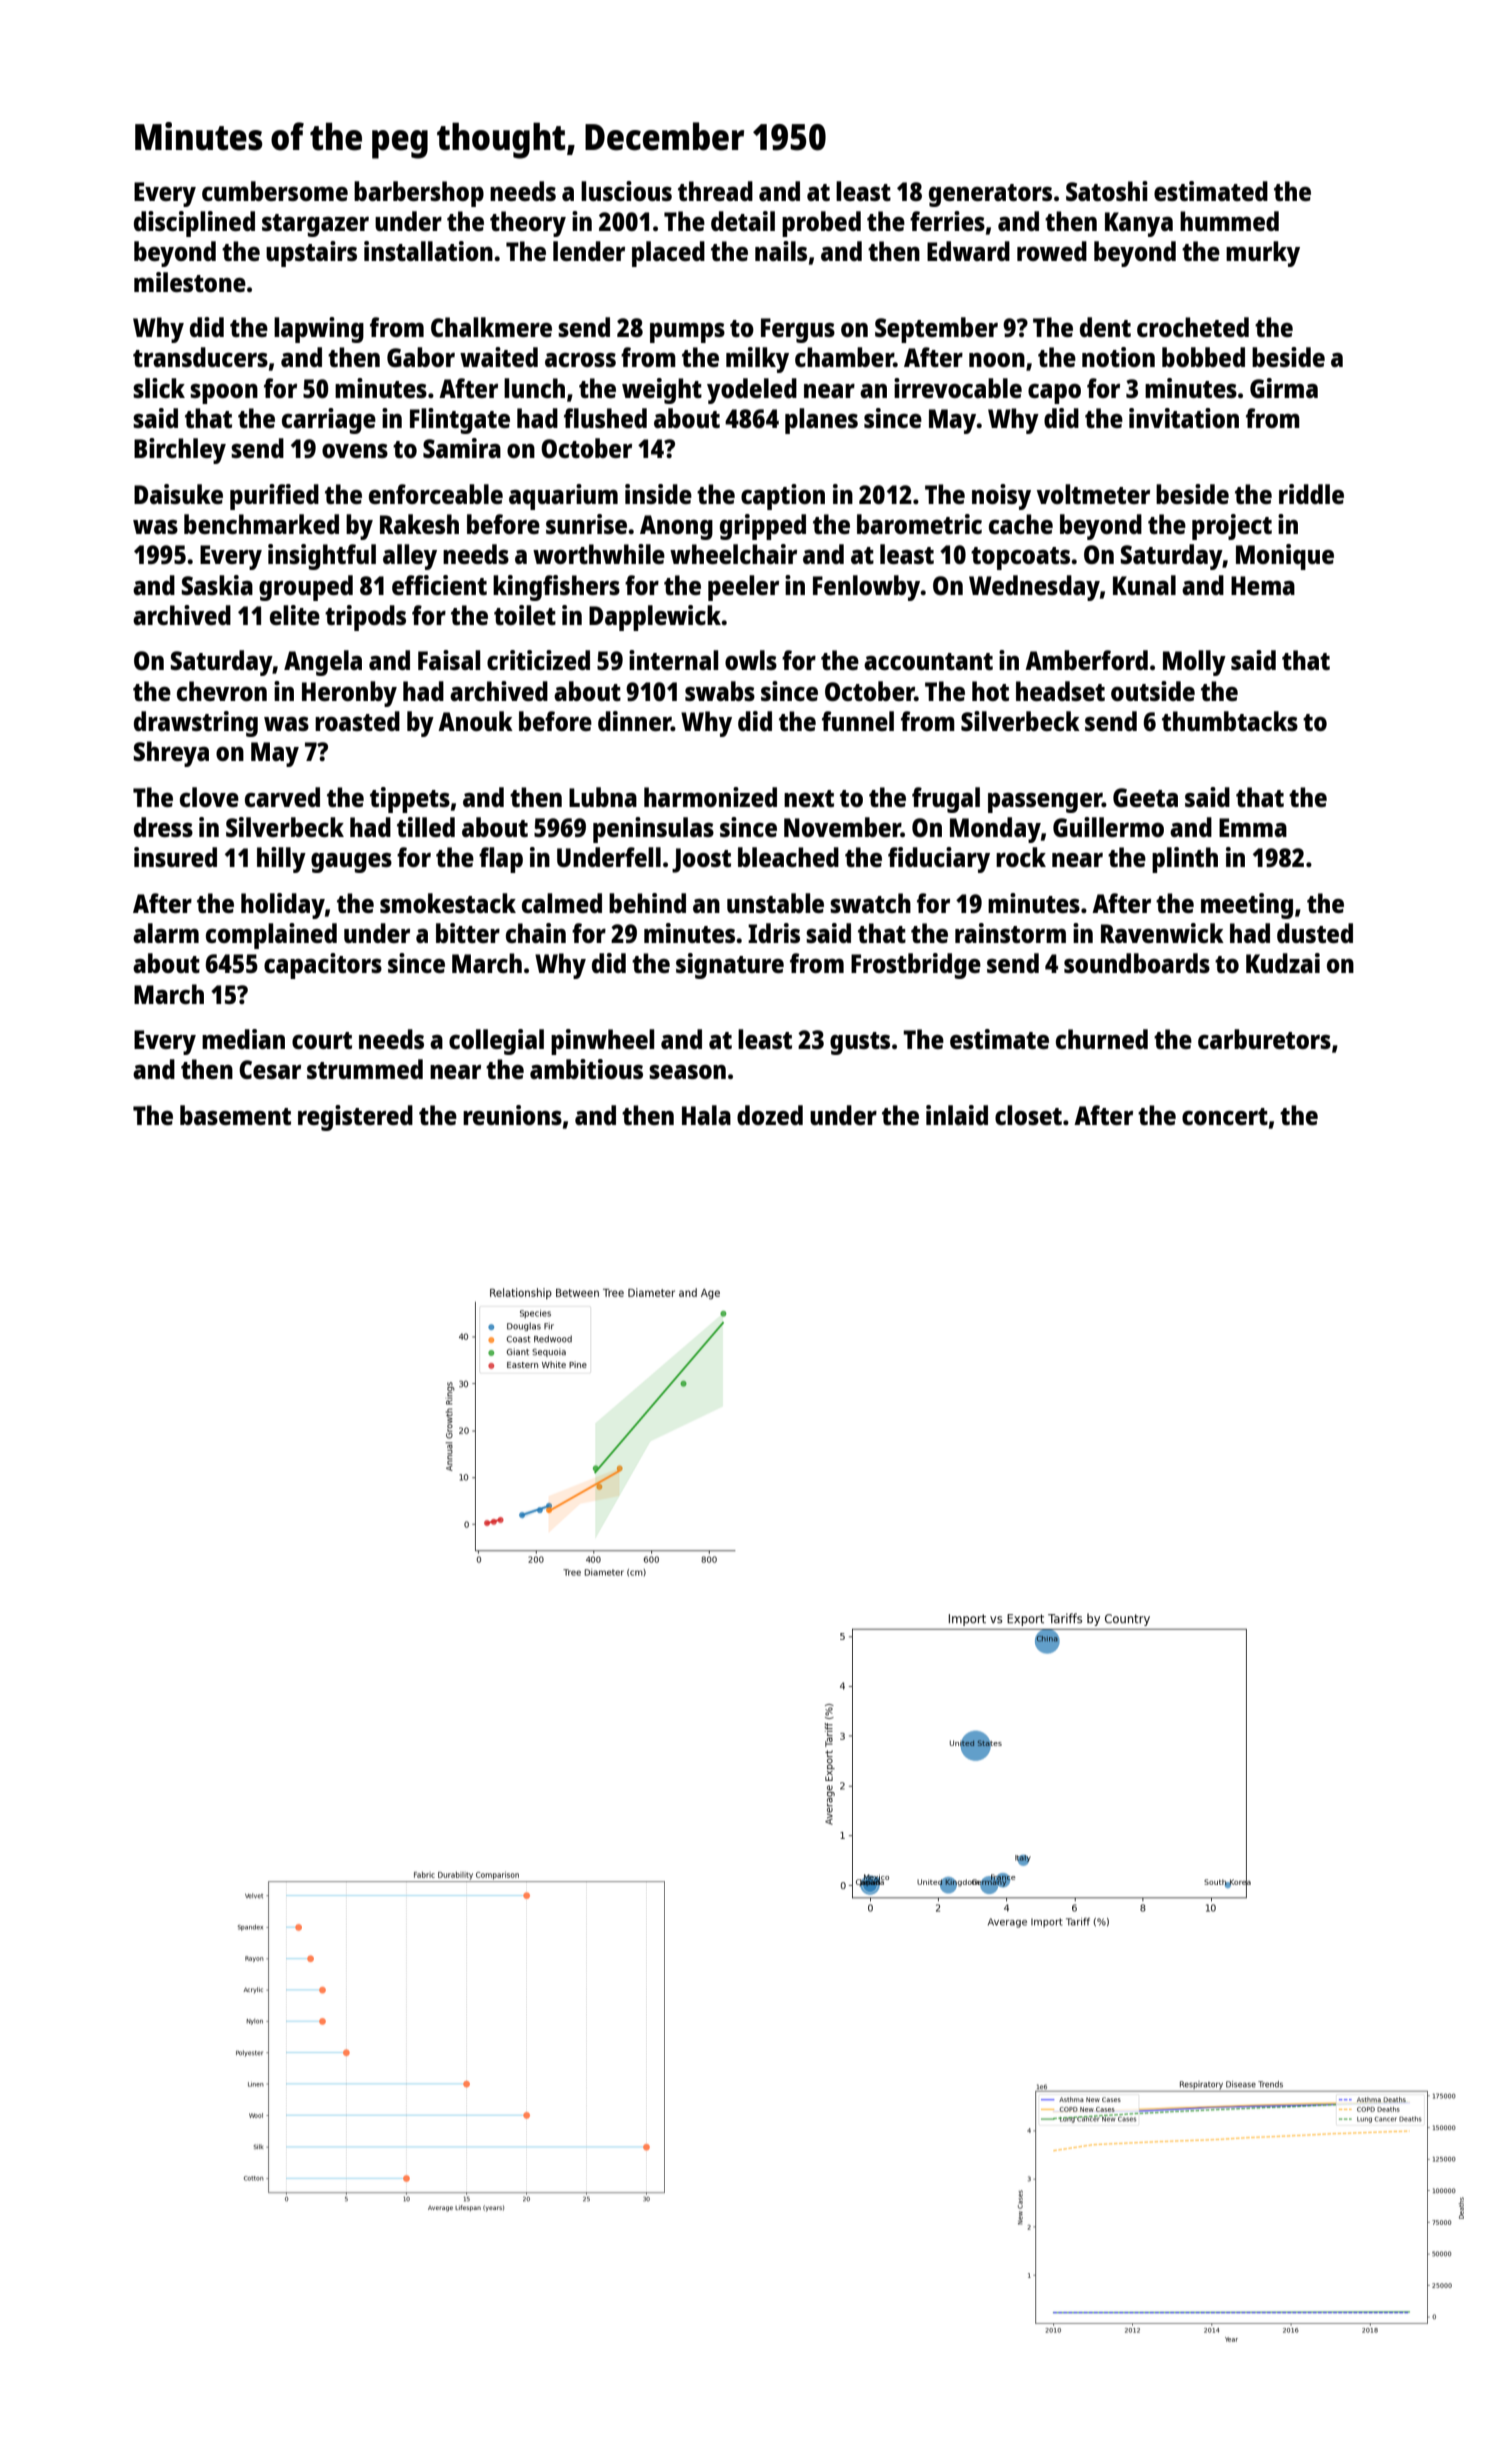 Image resolution: width=1496 pixels, height=2464 pixels. What do you see at coordinates (770, 1115) in the document?
I see `dozed` at bounding box center [770, 1115].
